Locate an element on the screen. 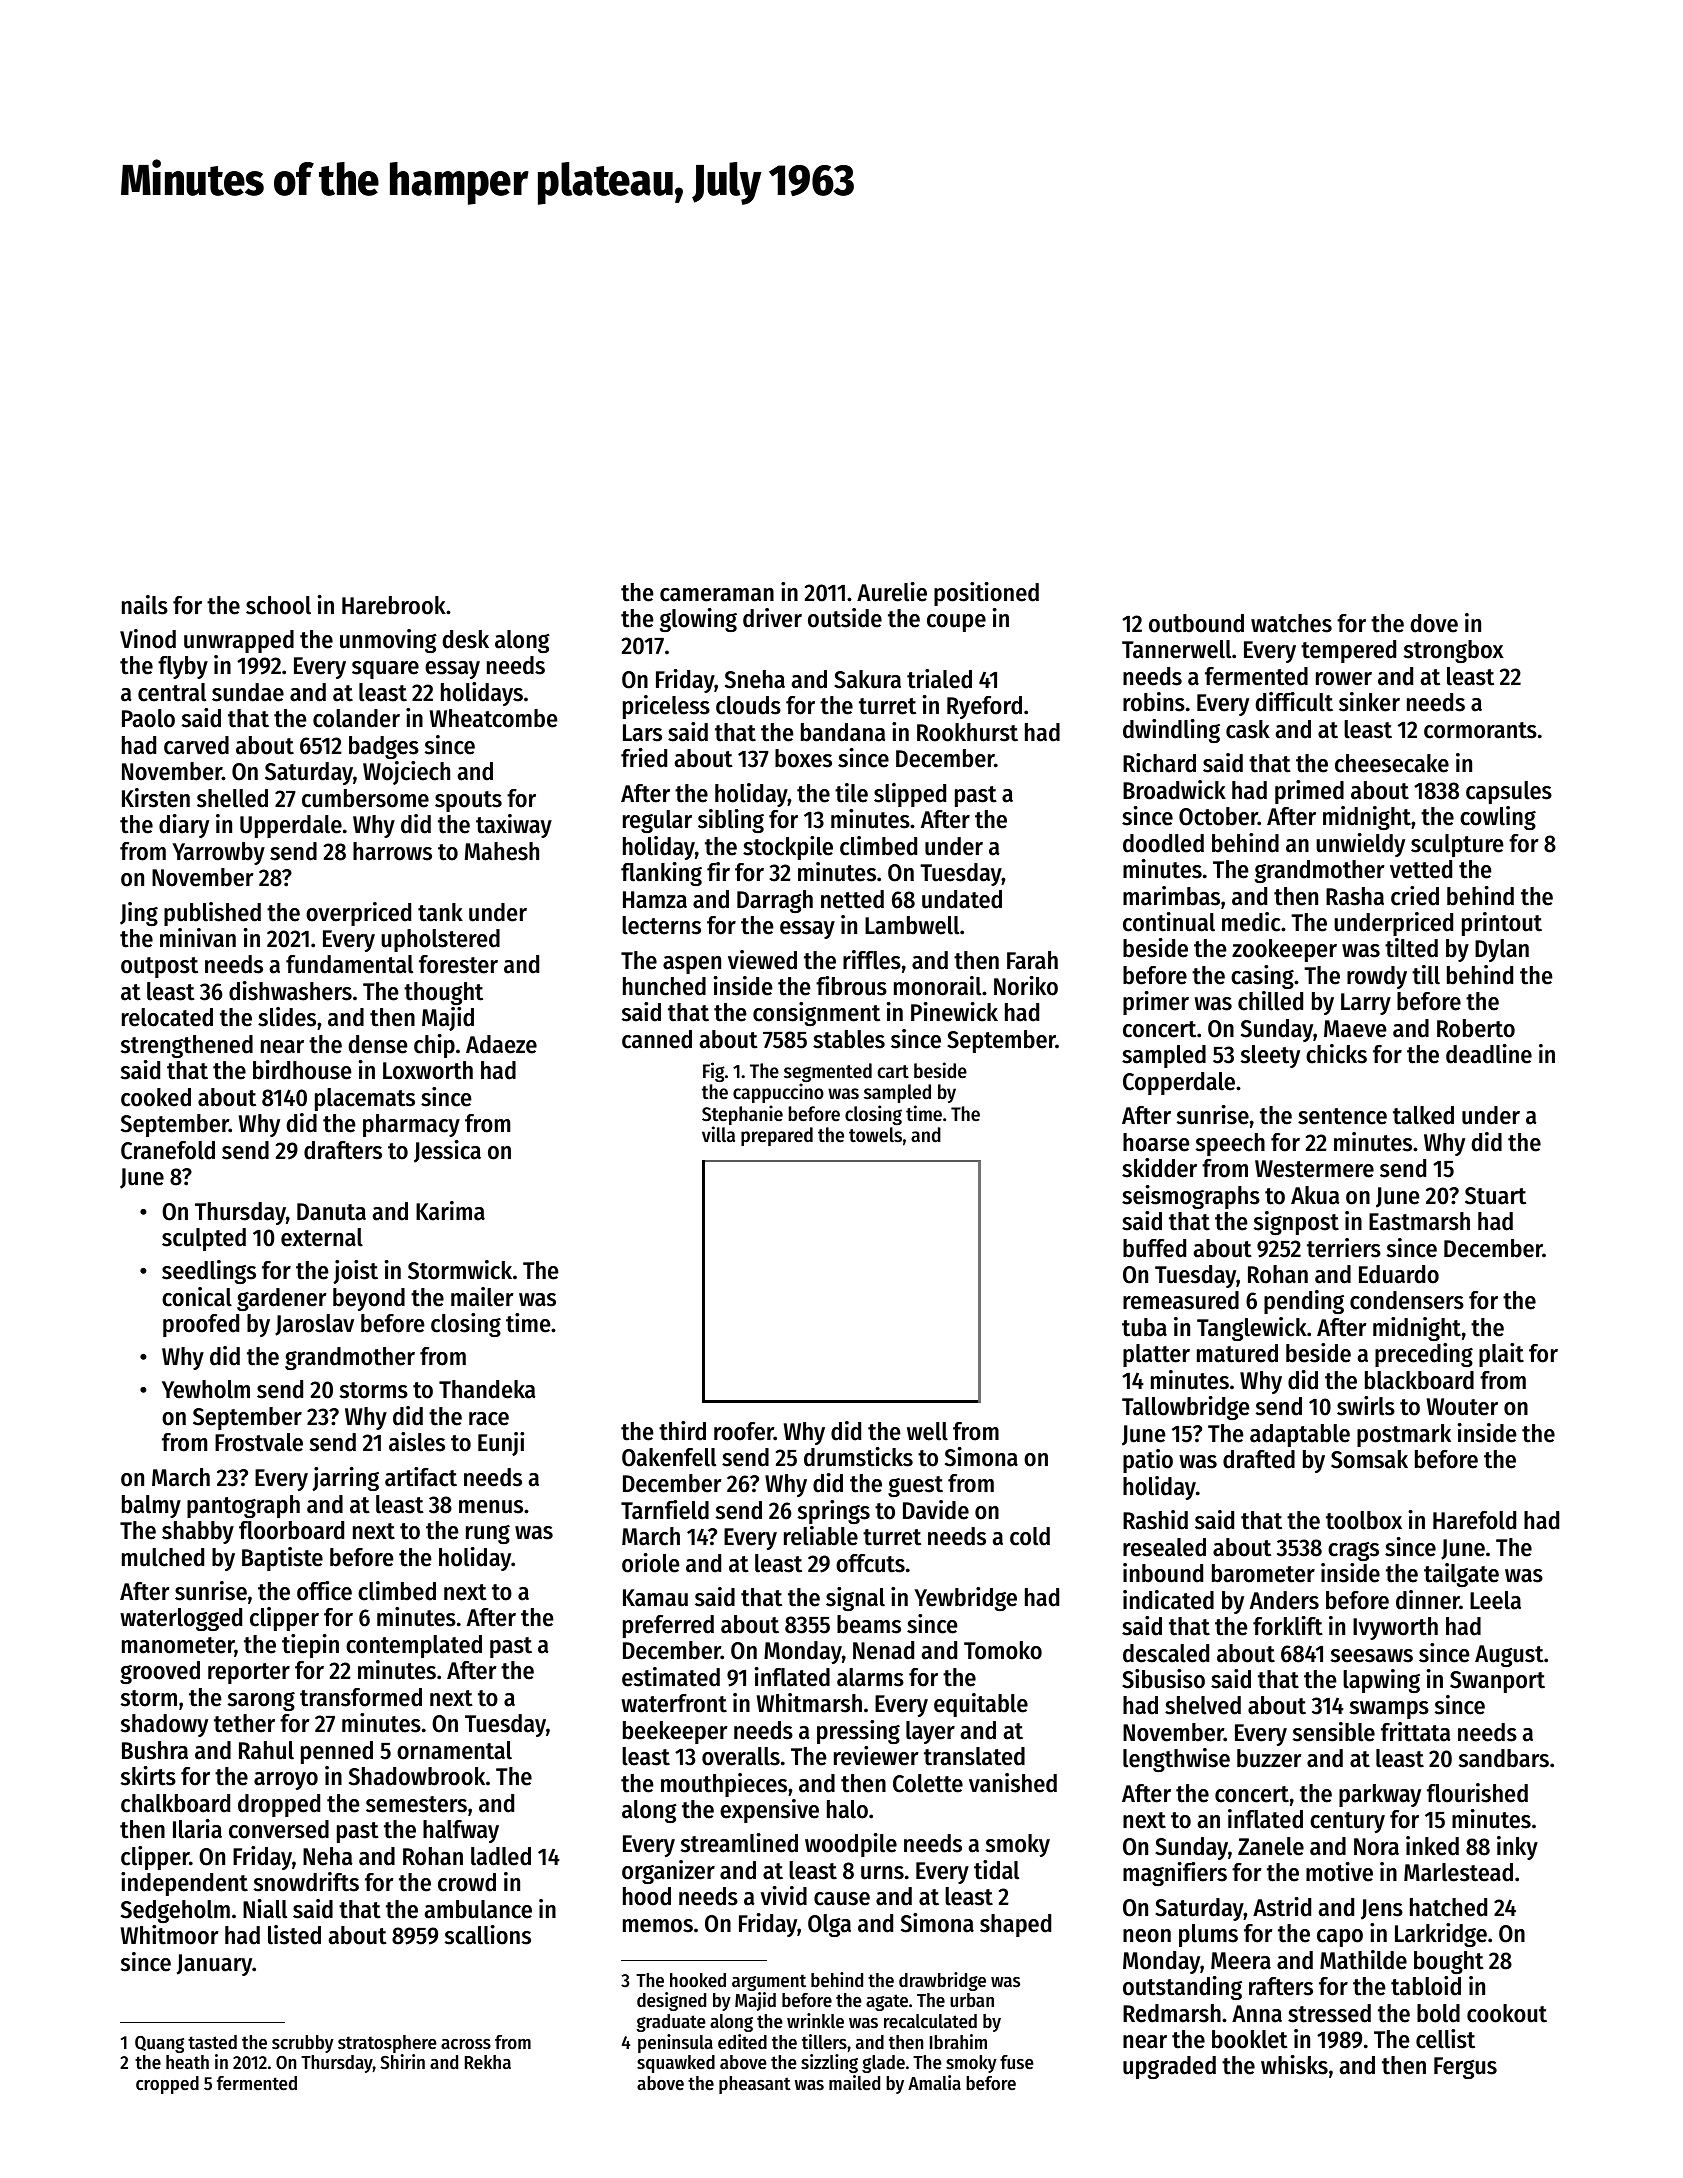 The width and height of the screenshot is (1683, 2178). scrubby is located at coordinates (303, 2044).
